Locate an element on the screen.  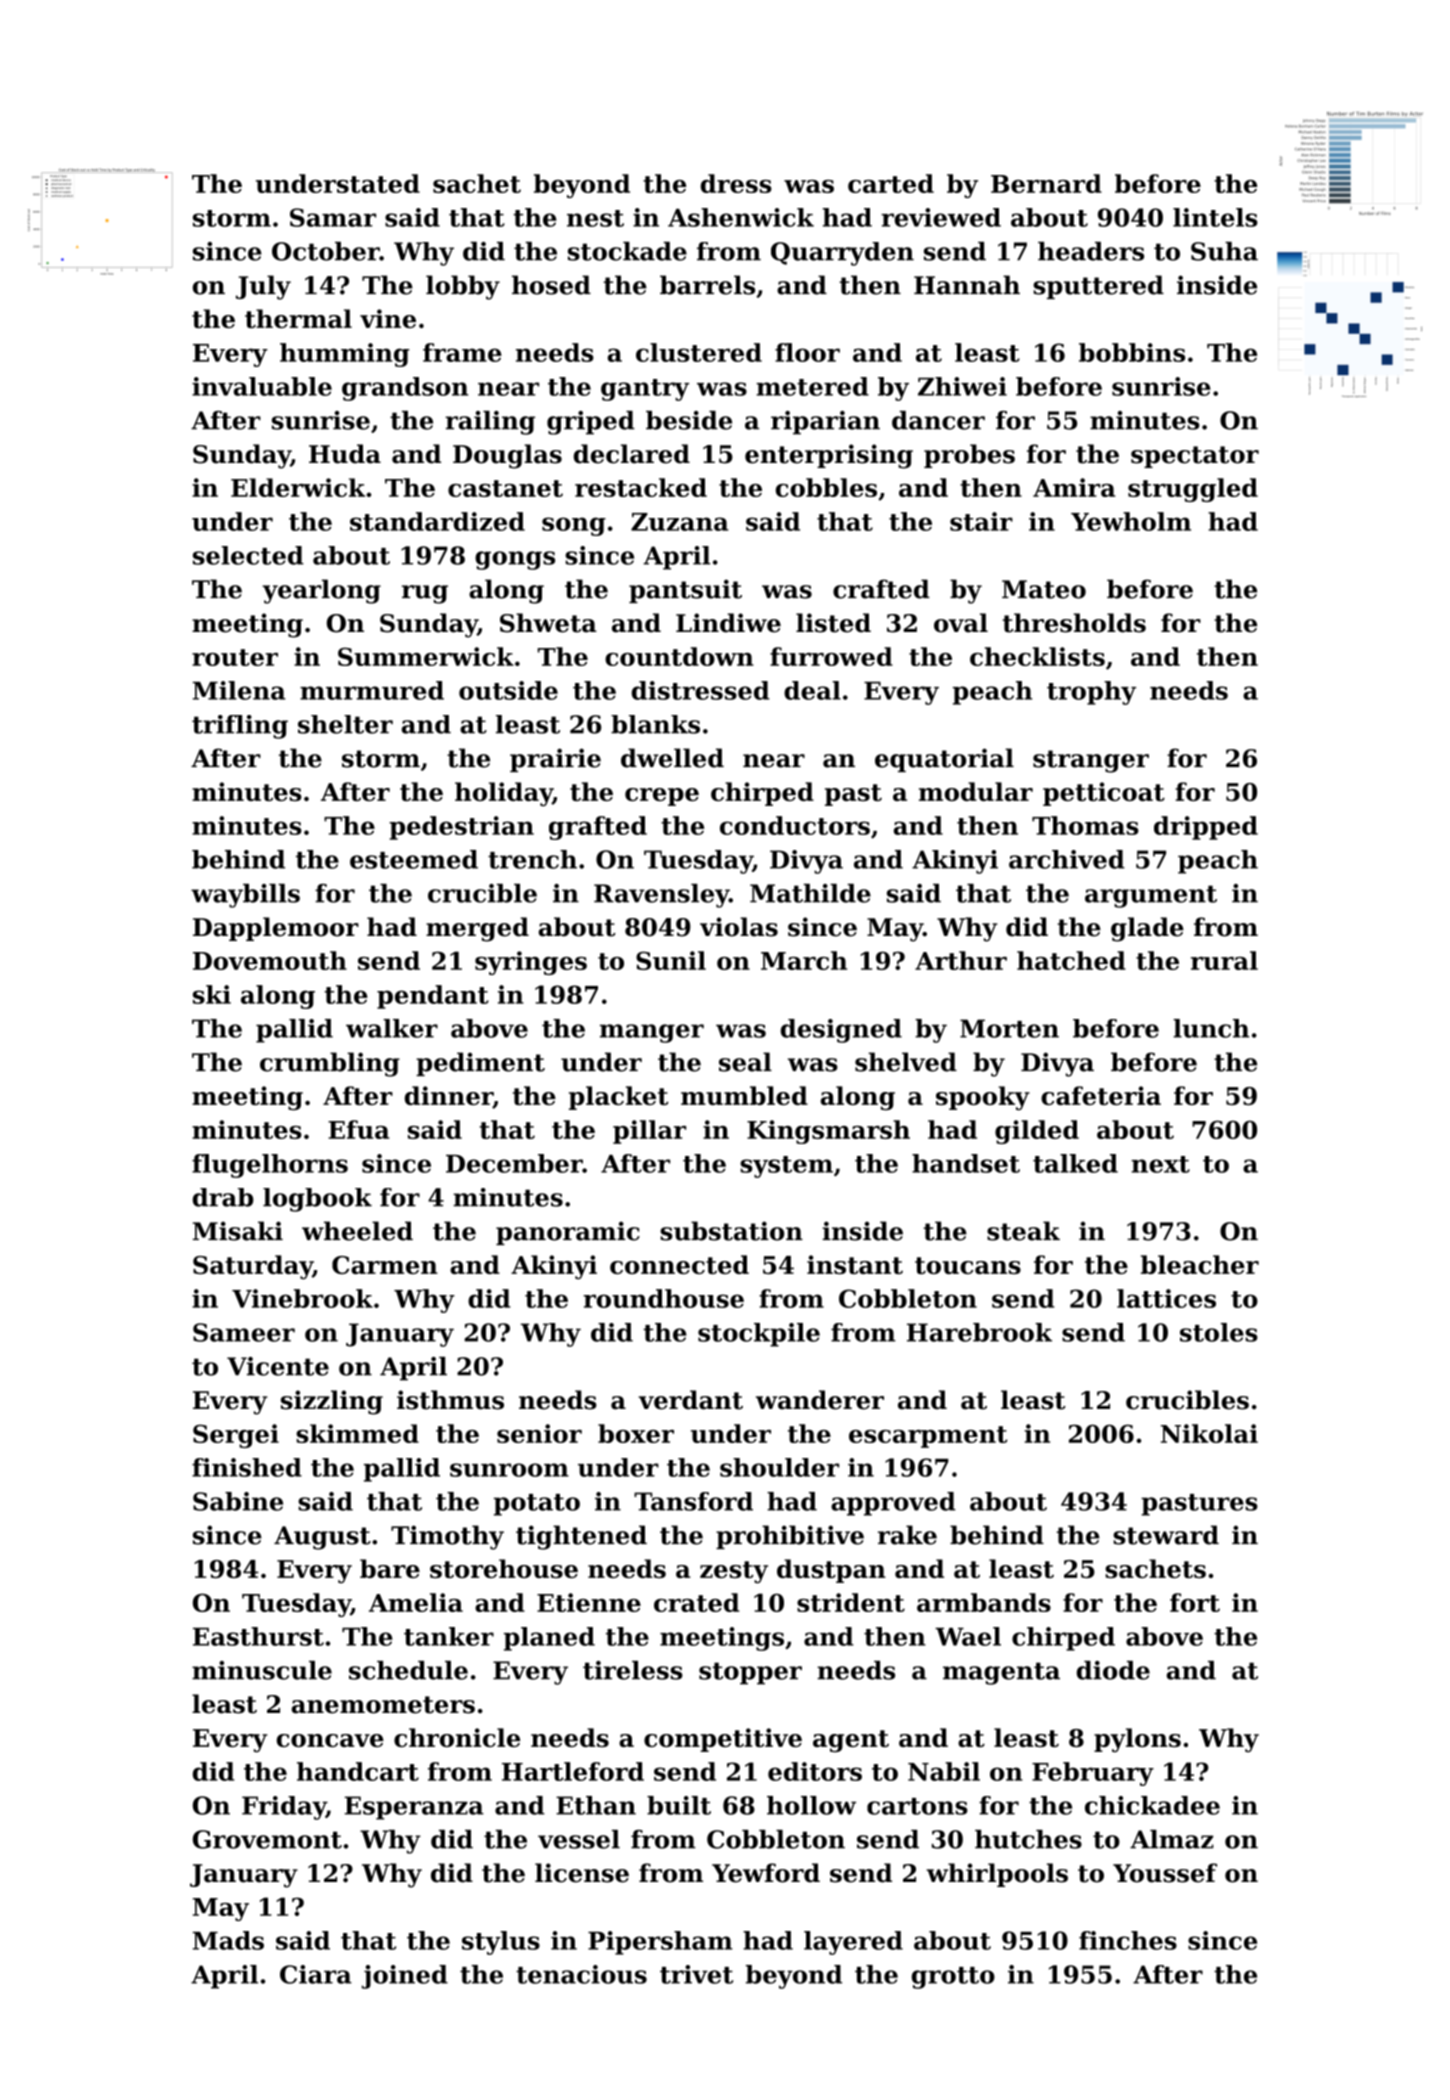
pedestrian is located at coordinates (461, 828).
